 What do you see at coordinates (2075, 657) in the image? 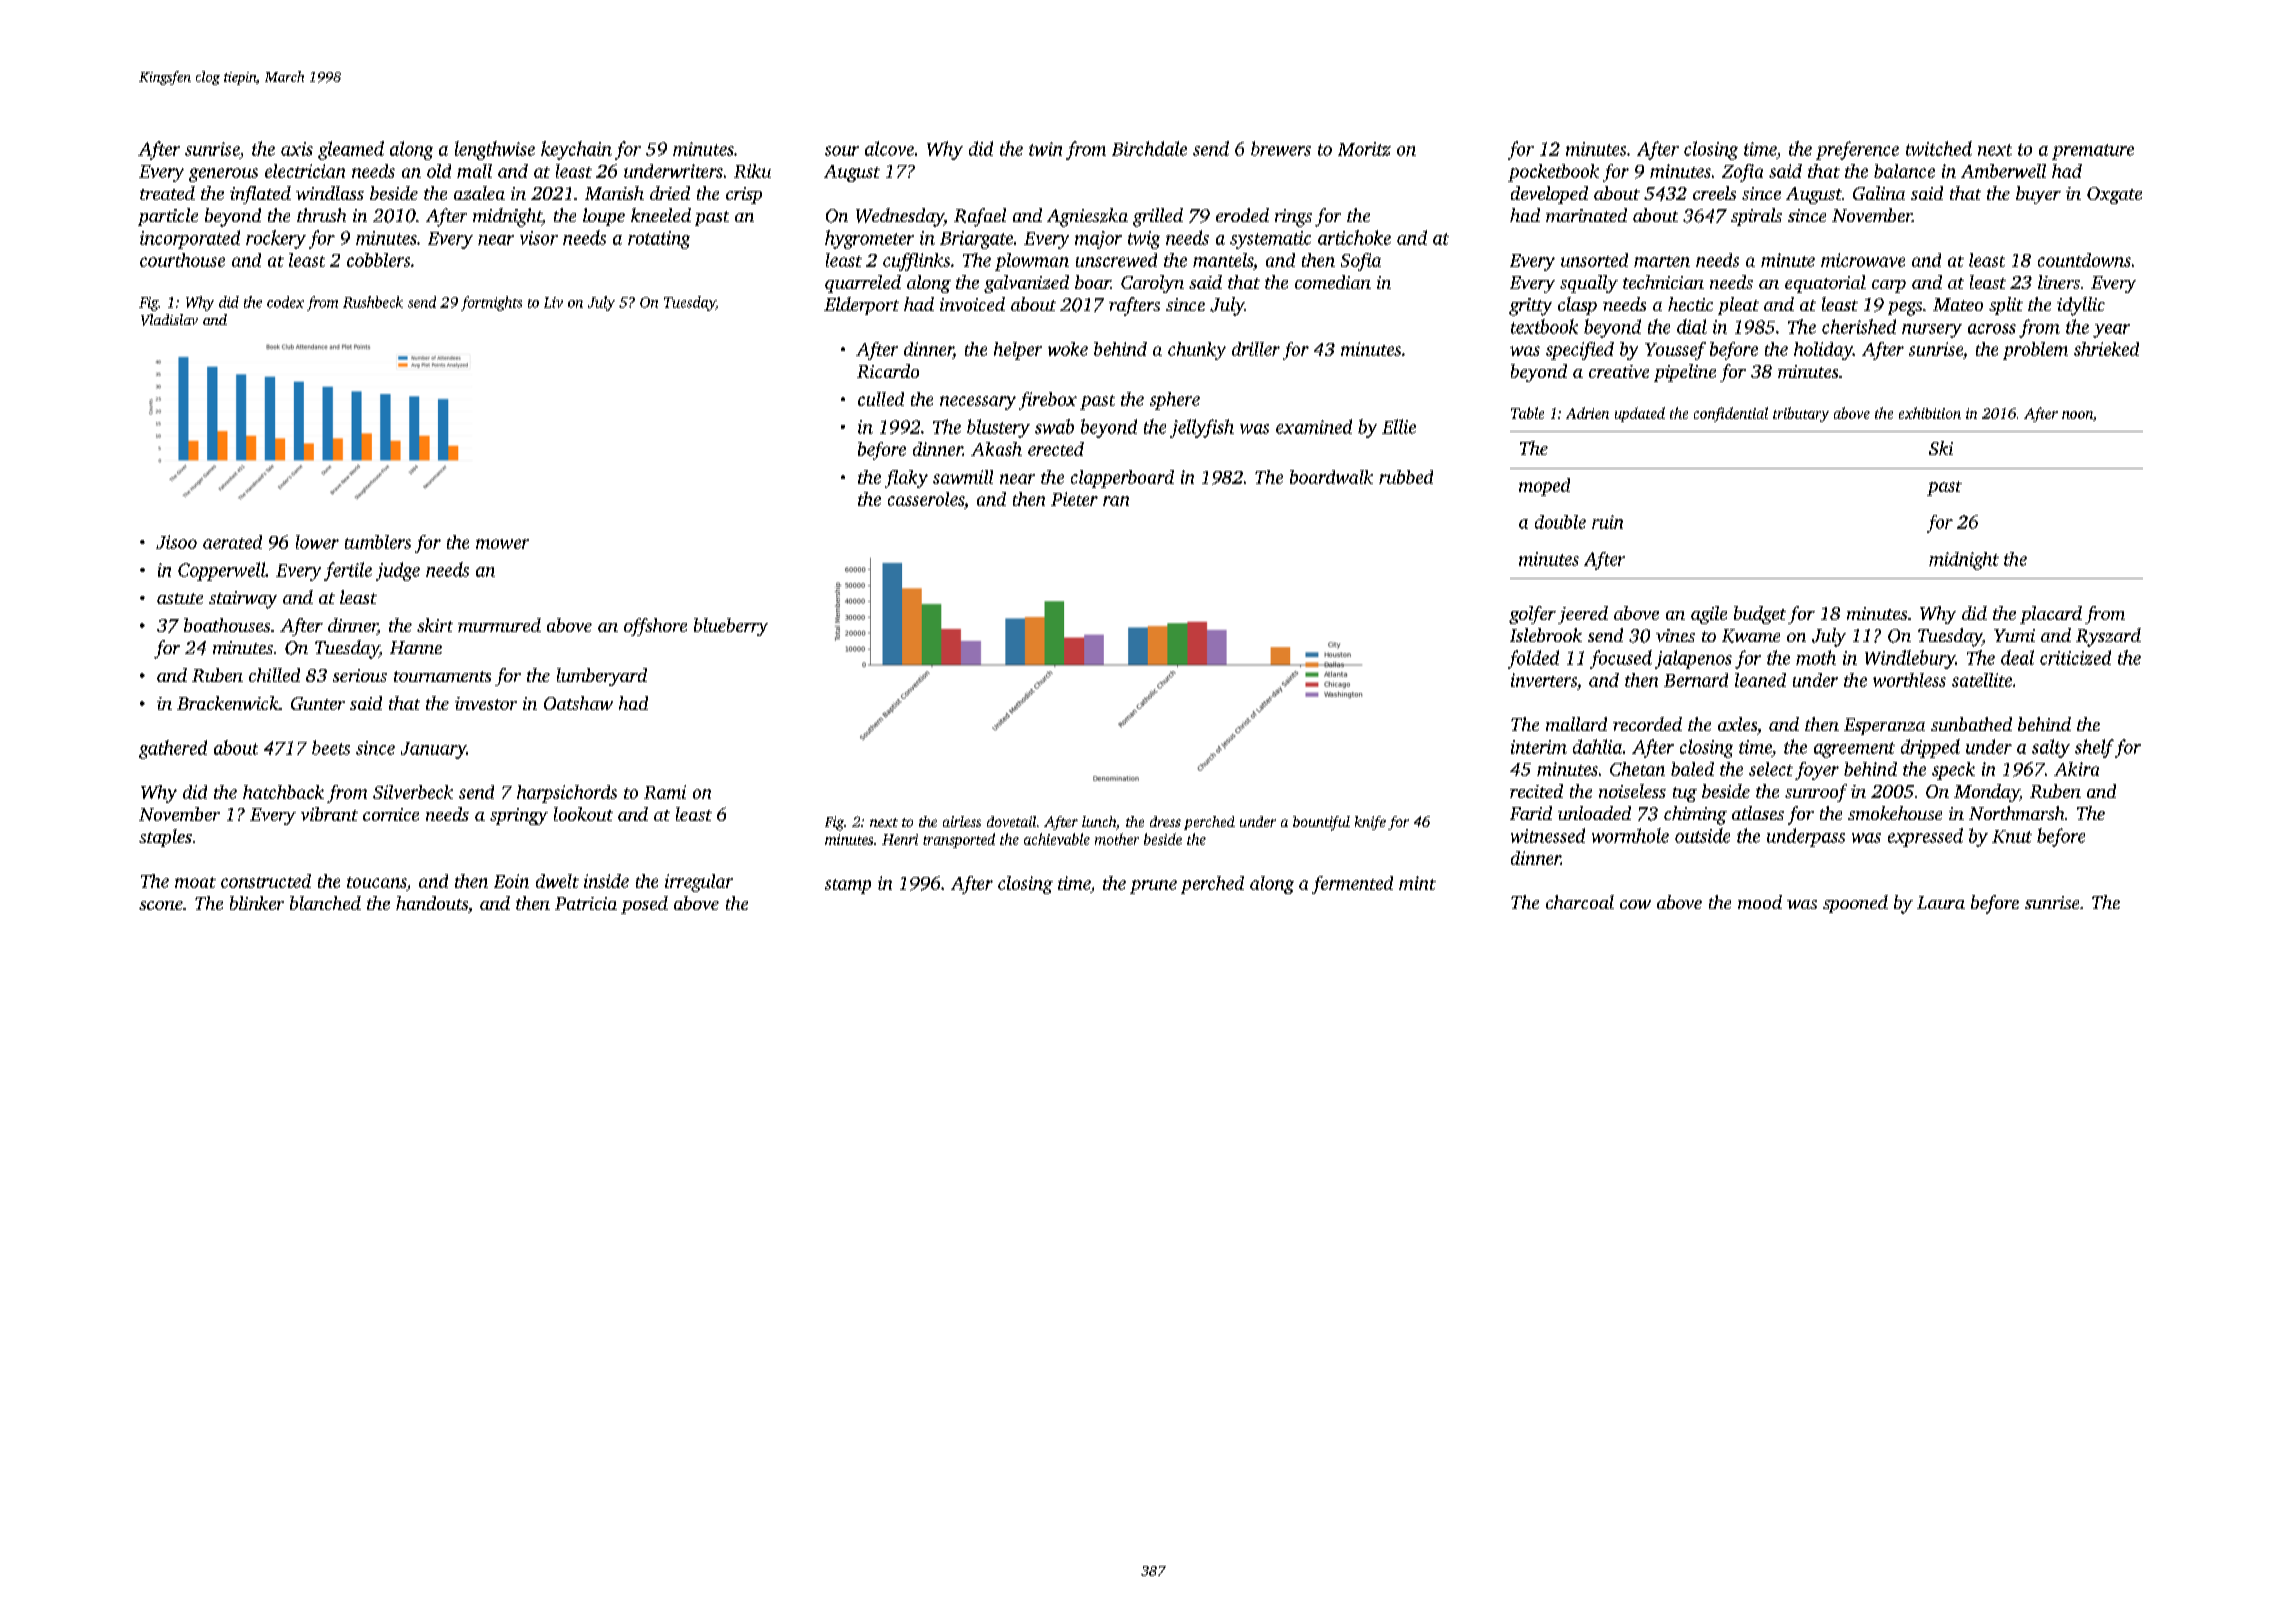
I see `criticized` at bounding box center [2075, 657].
